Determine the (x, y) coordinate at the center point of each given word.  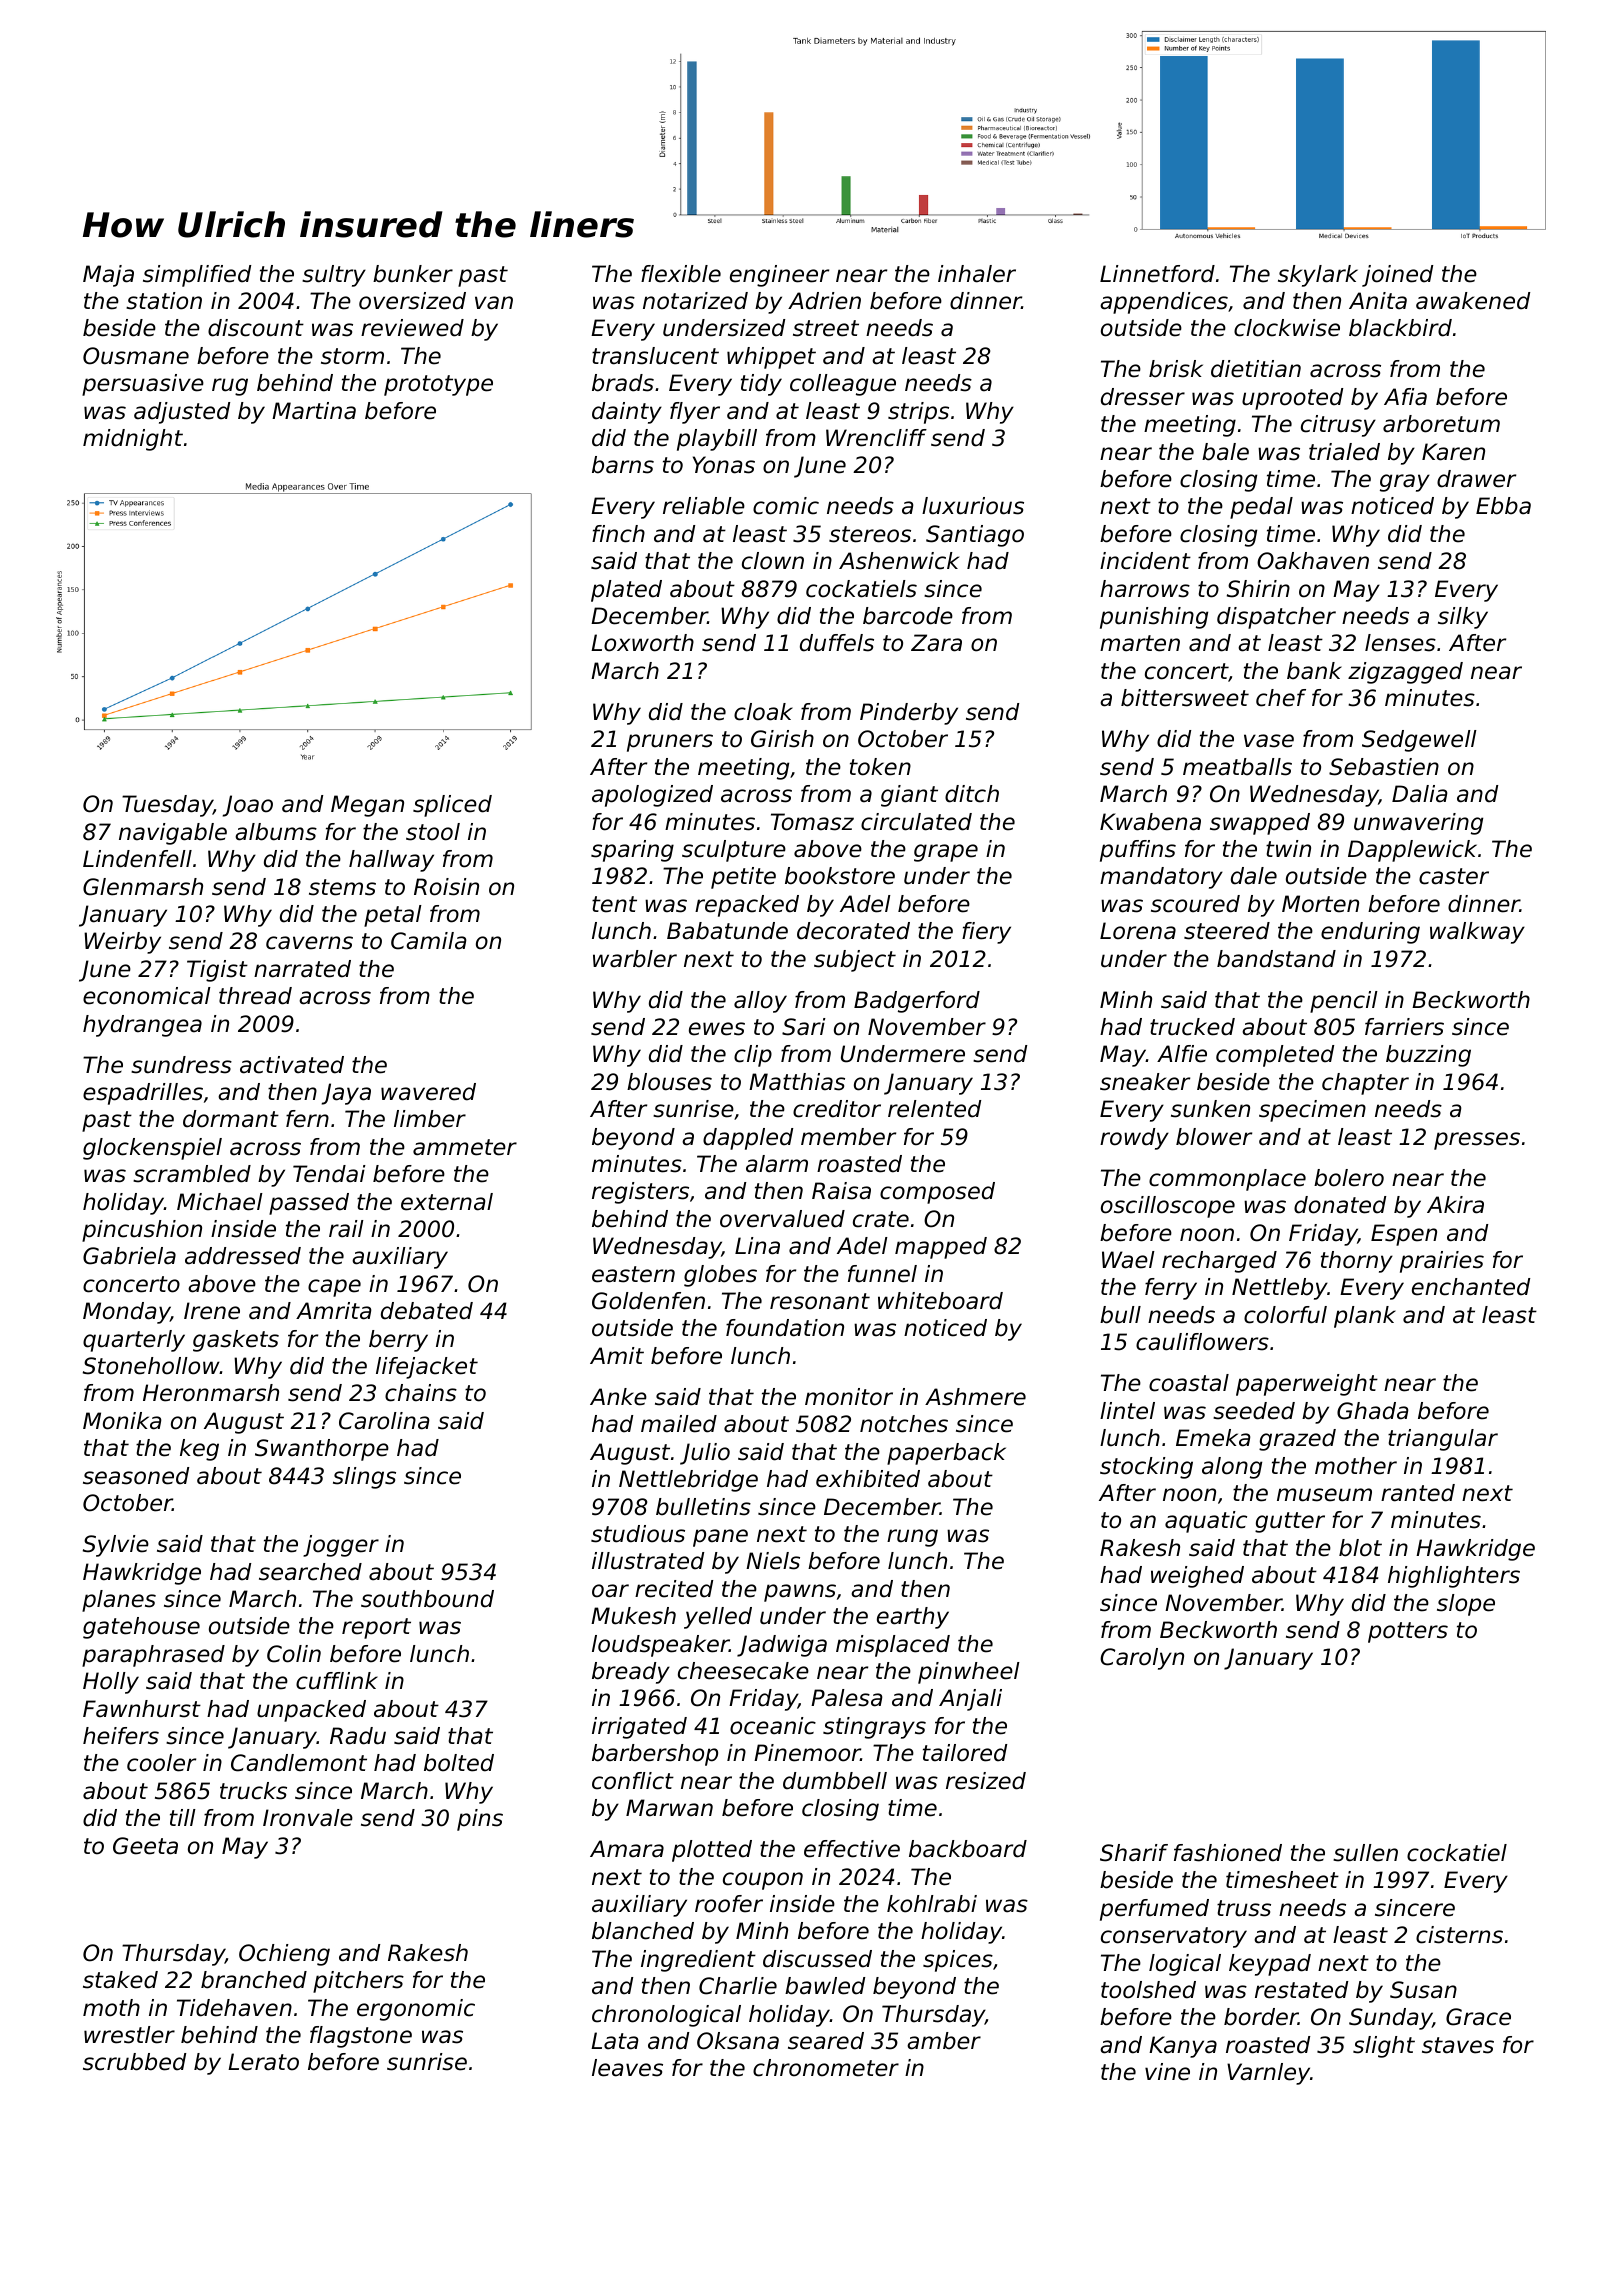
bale (1225, 452)
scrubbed (134, 2062)
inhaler (977, 274)
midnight (133, 440)
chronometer (826, 2068)
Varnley (1268, 2074)
